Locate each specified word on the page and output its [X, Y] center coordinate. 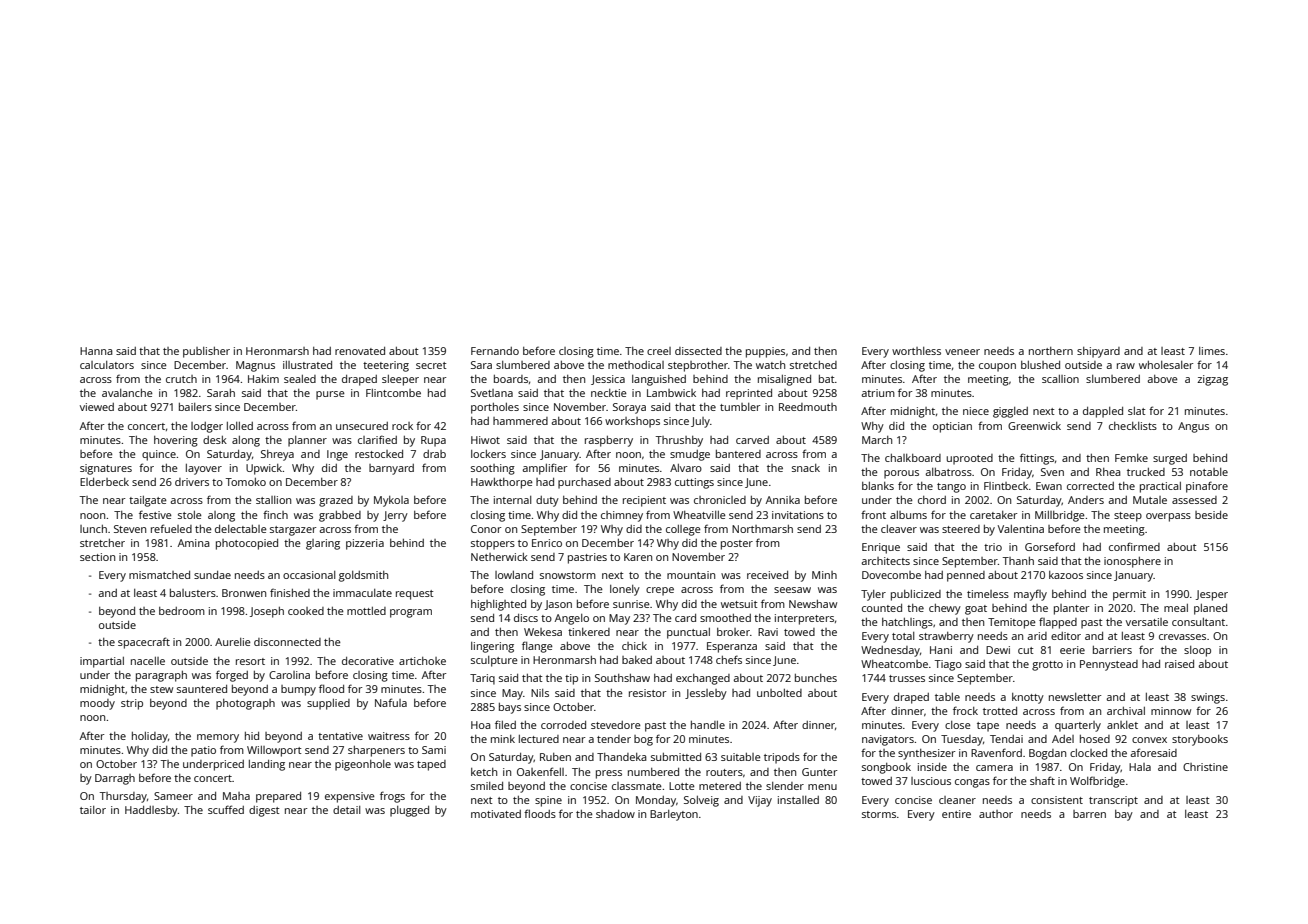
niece [976, 411]
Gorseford [1050, 546]
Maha [236, 796]
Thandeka [622, 757]
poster [737, 545]
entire [956, 814]
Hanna [96, 351]
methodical [636, 365]
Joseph [267, 612]
